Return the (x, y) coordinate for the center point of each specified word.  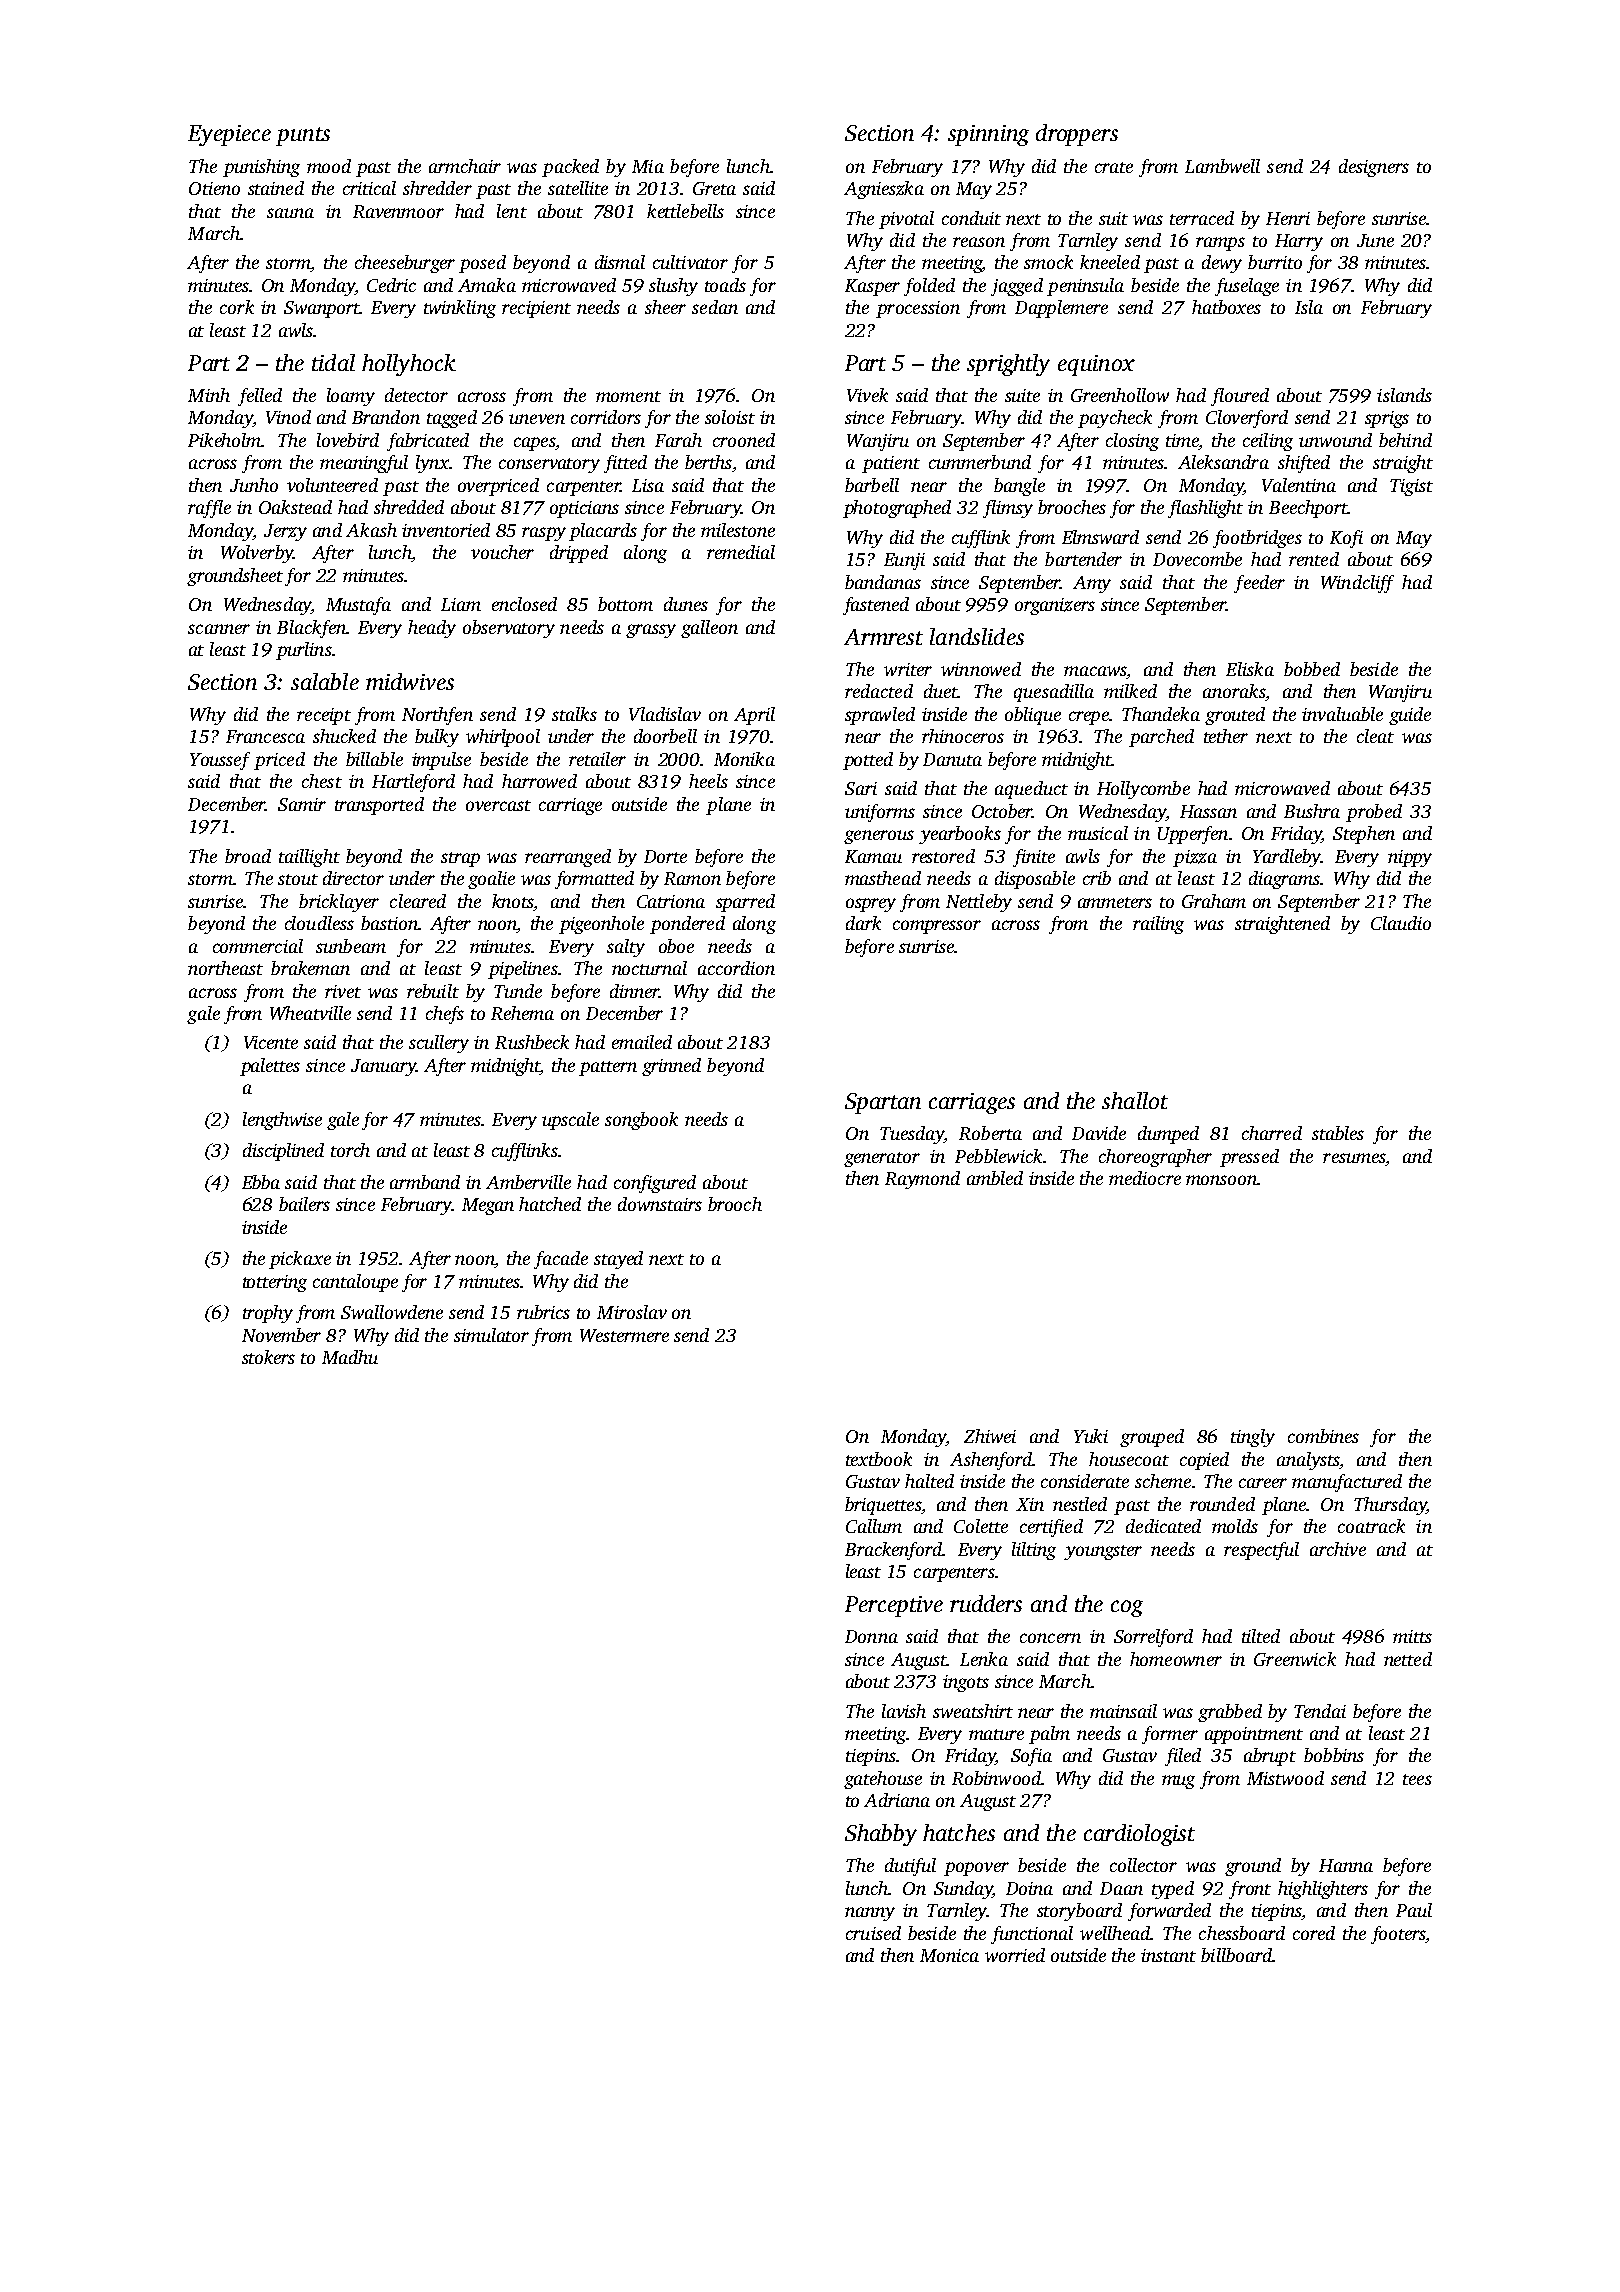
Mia (648, 166)
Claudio (1401, 923)
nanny (870, 1914)
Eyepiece (229, 135)
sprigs (1387, 419)
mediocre (1145, 1178)
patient (891, 464)
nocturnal (649, 968)
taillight (309, 858)
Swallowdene (392, 1312)
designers (1374, 168)
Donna (871, 1636)
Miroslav (632, 1312)
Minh (209, 395)
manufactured (1347, 1483)
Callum (874, 1526)
